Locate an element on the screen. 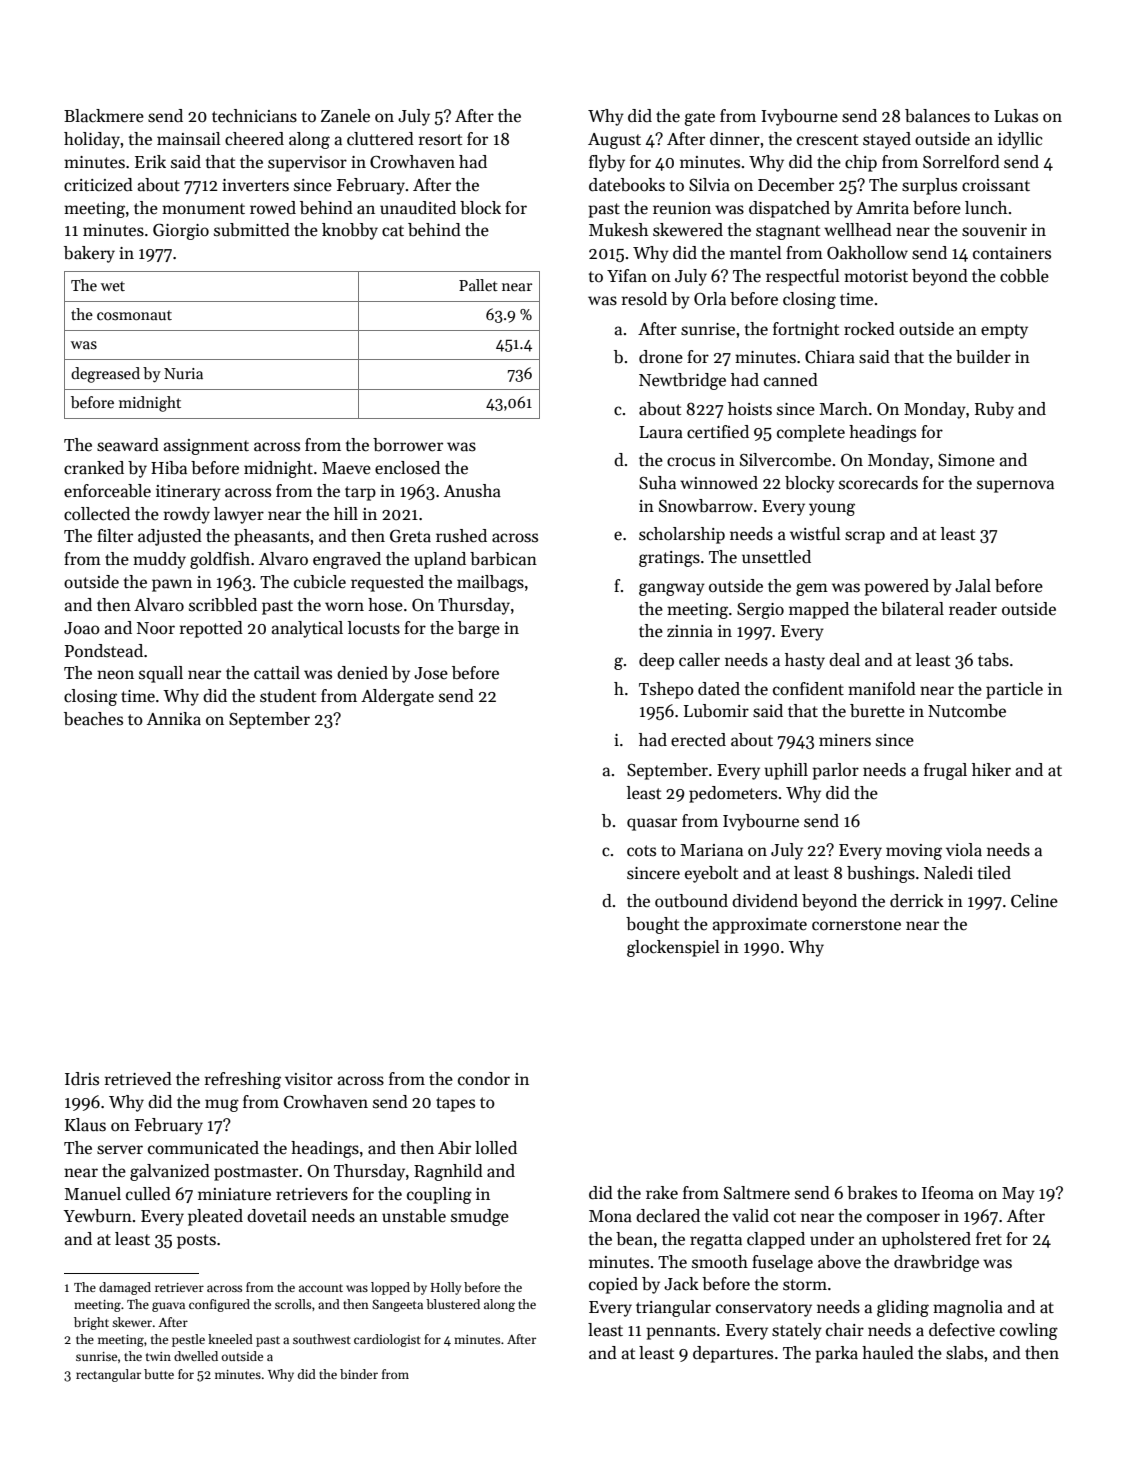 Image resolution: width=1128 pixels, height=1460 pixels. Tshepo is located at coordinates (666, 690).
